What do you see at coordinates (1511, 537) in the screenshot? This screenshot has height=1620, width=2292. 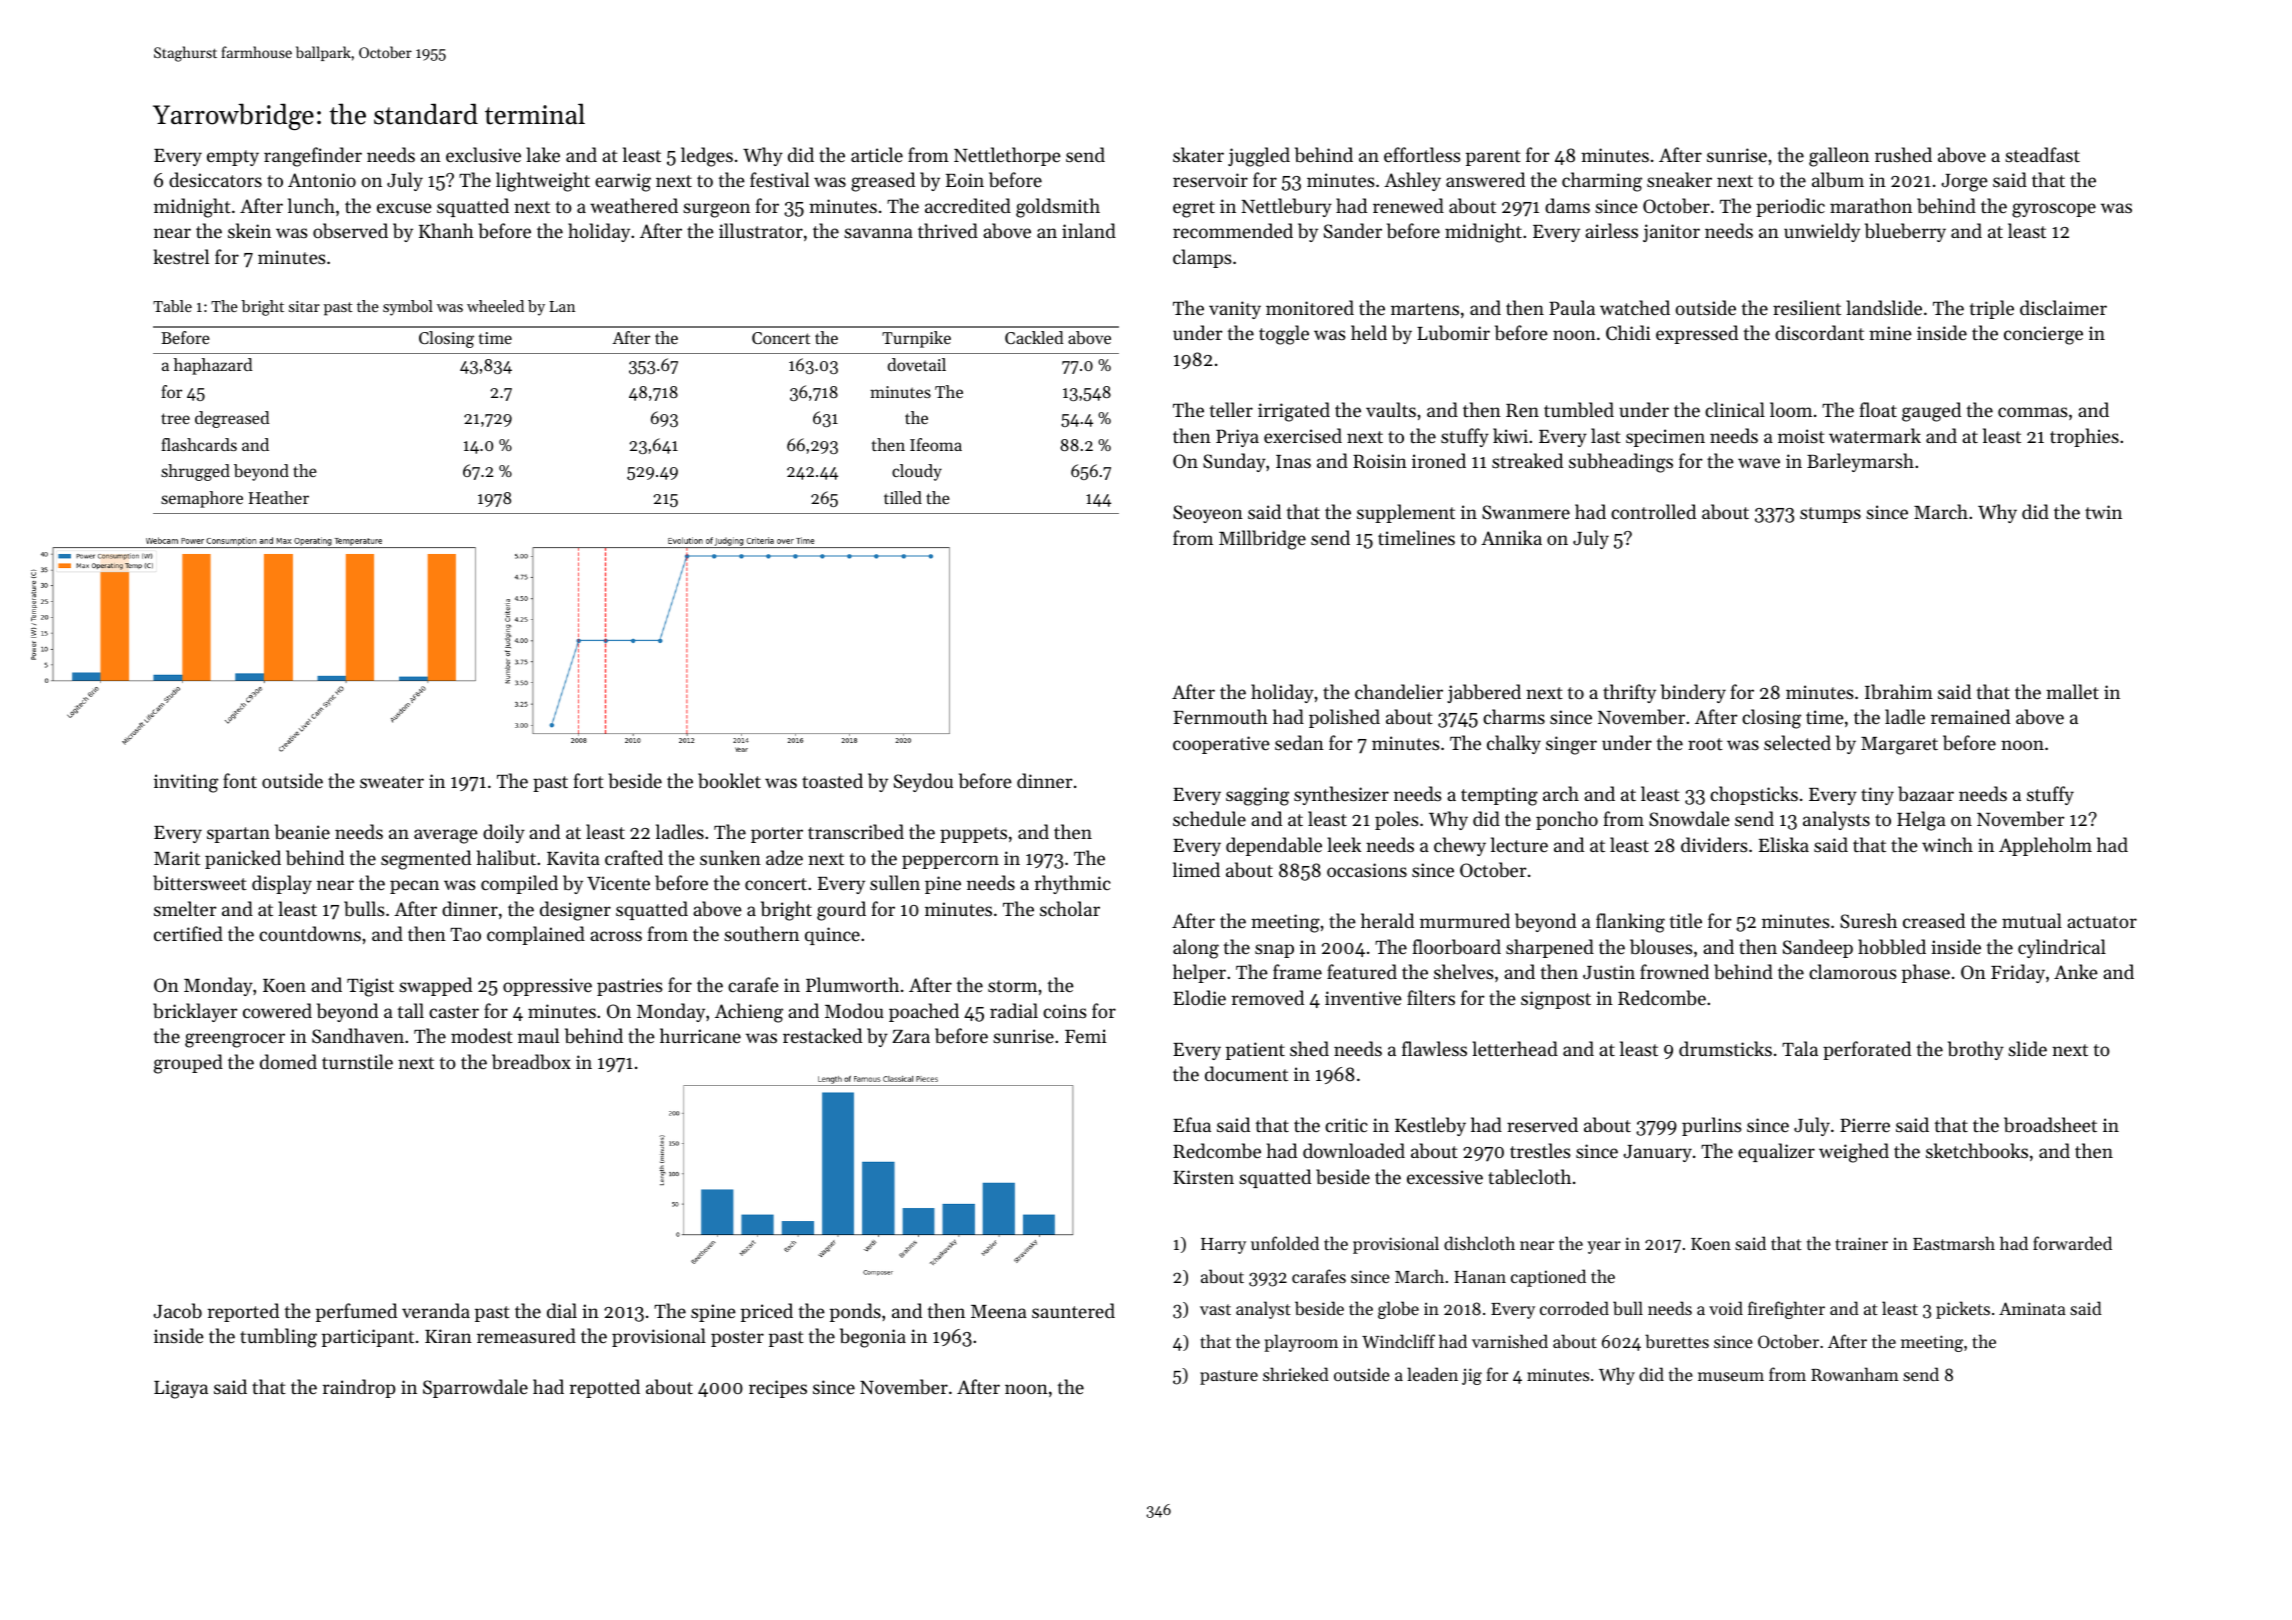 I see `Annika` at bounding box center [1511, 537].
